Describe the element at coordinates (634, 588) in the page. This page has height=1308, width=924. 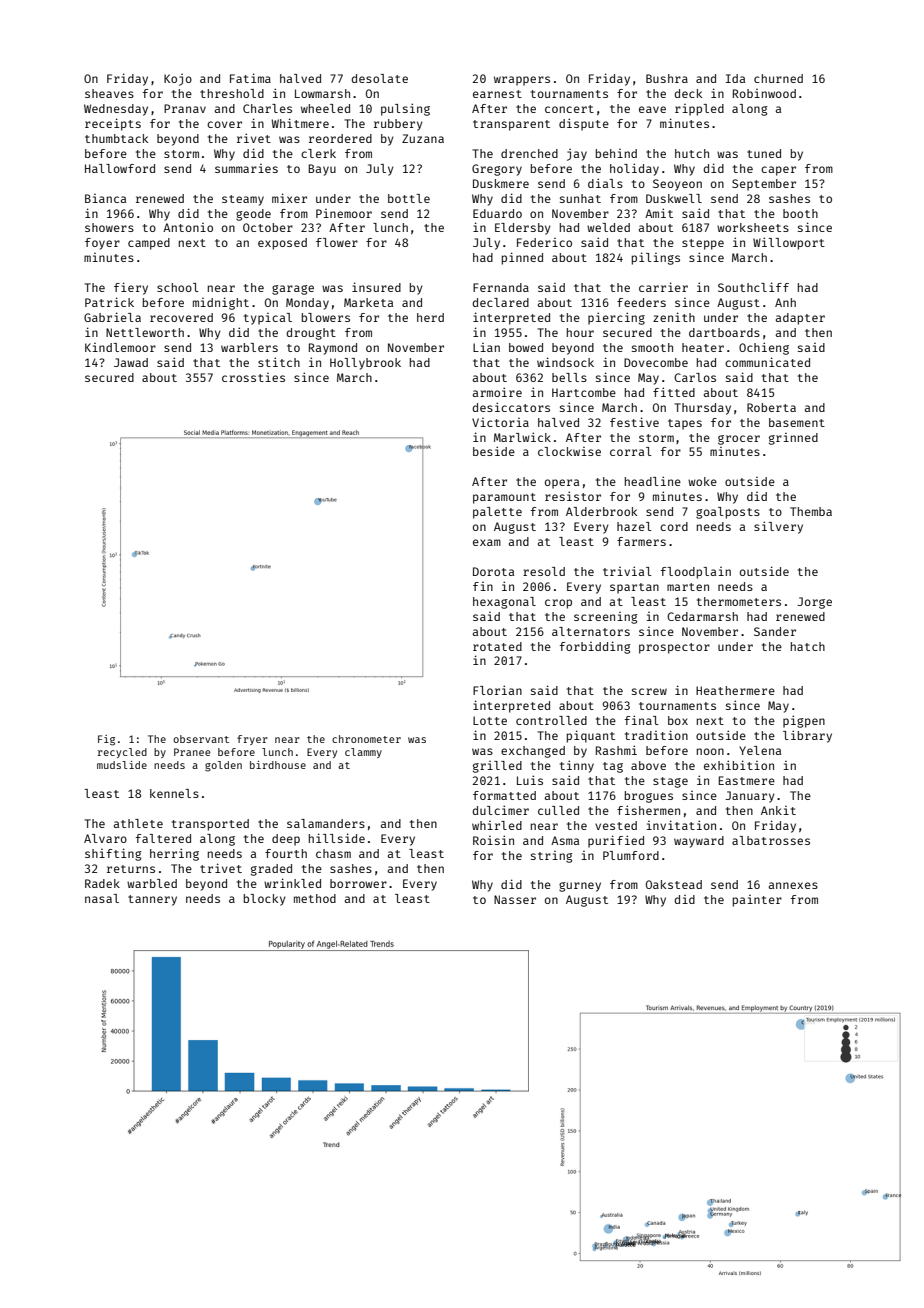
I see `spartan` at that location.
